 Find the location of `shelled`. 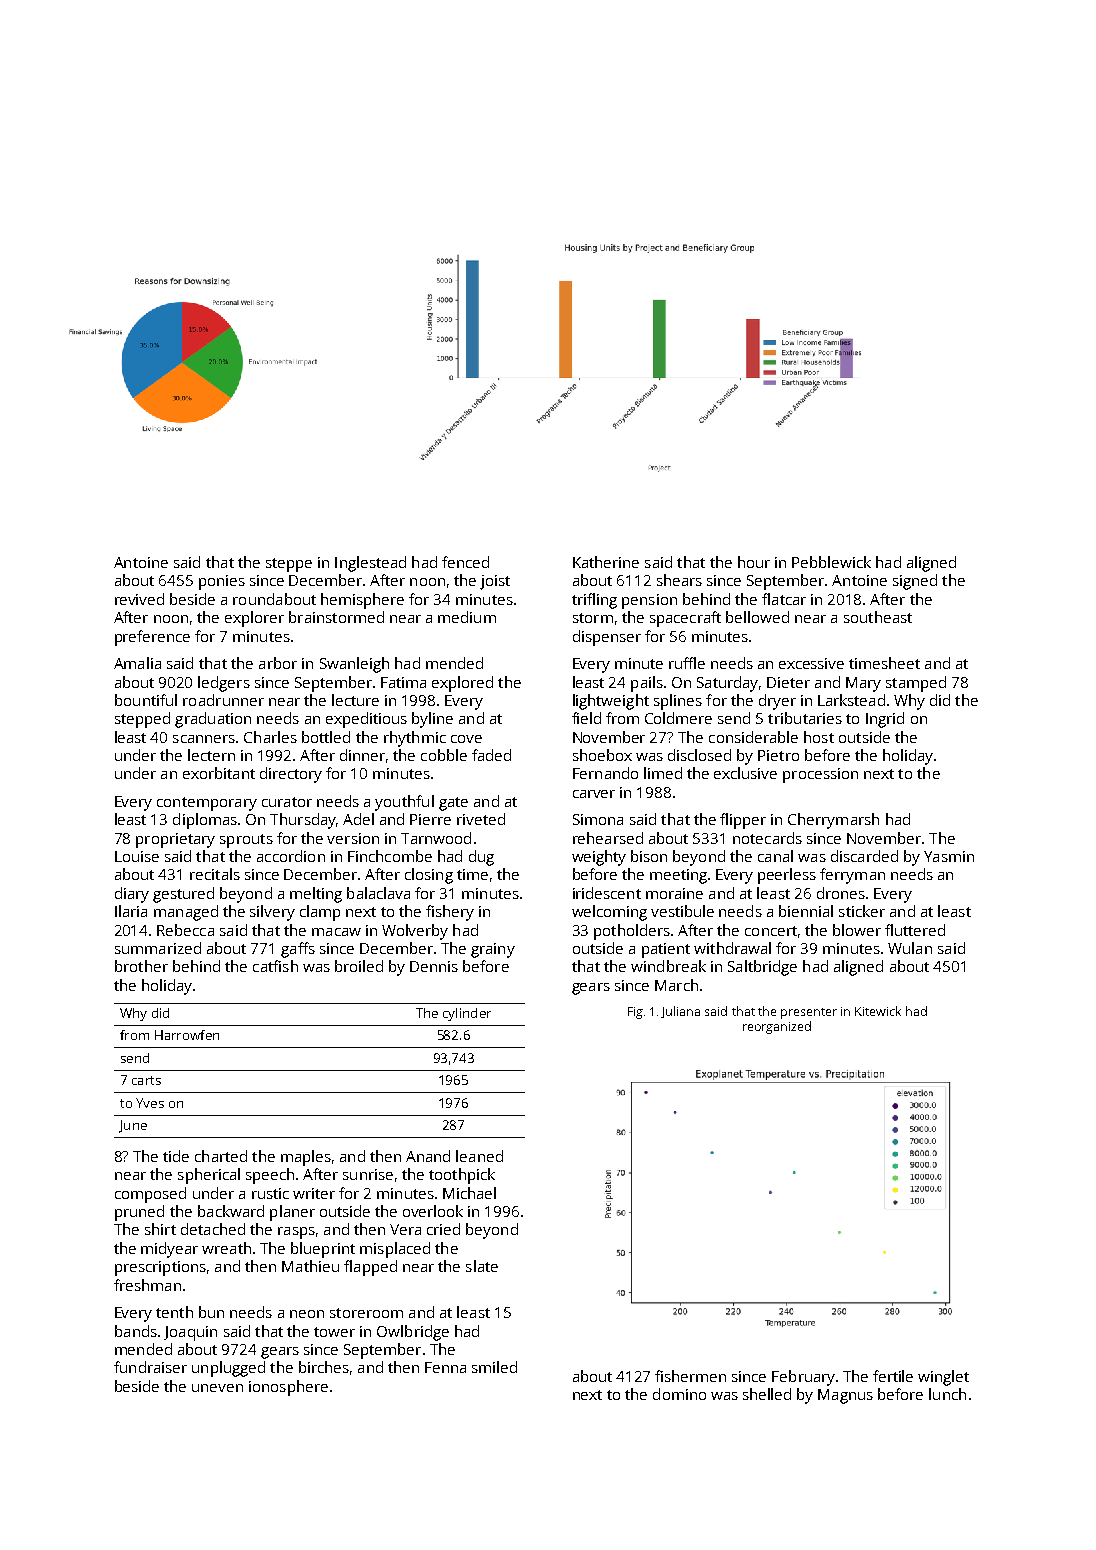

shelled is located at coordinates (767, 1394).
